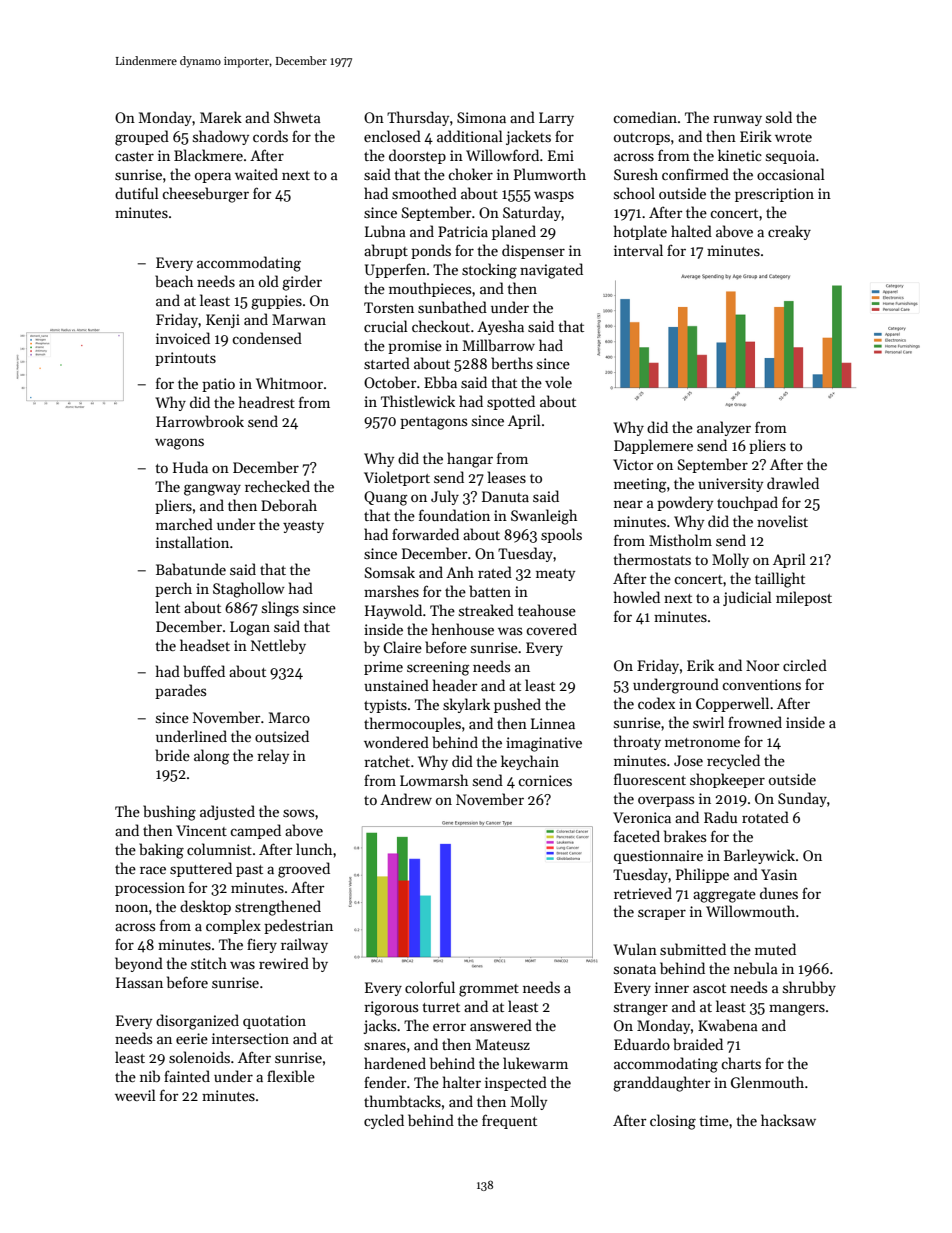 The width and height of the image is (952, 1233). What do you see at coordinates (267, 338) in the image?
I see `condensed` at bounding box center [267, 338].
